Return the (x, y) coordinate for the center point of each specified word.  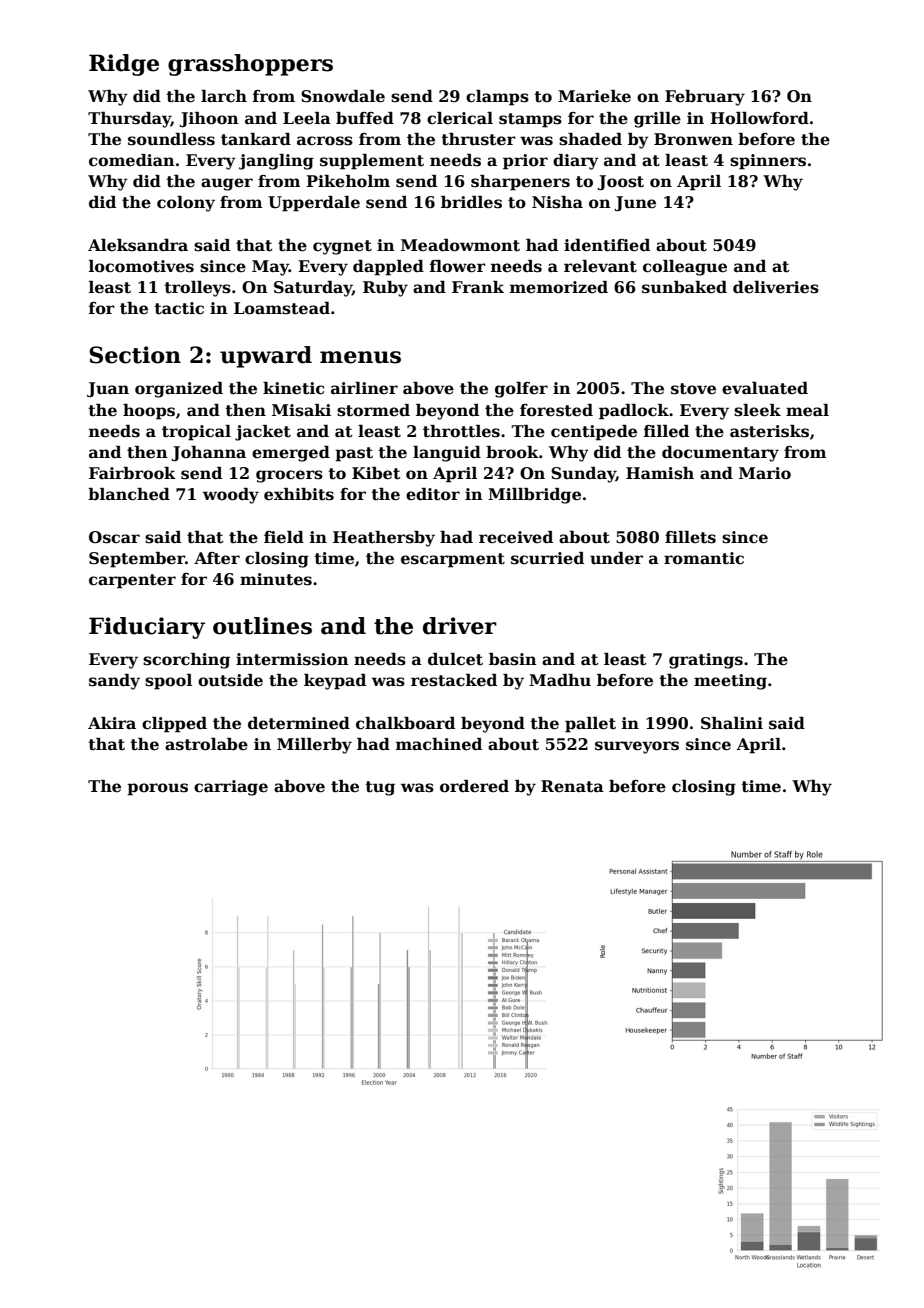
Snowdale (343, 96)
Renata (572, 786)
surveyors (637, 747)
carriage (231, 788)
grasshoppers (250, 65)
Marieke (594, 96)
